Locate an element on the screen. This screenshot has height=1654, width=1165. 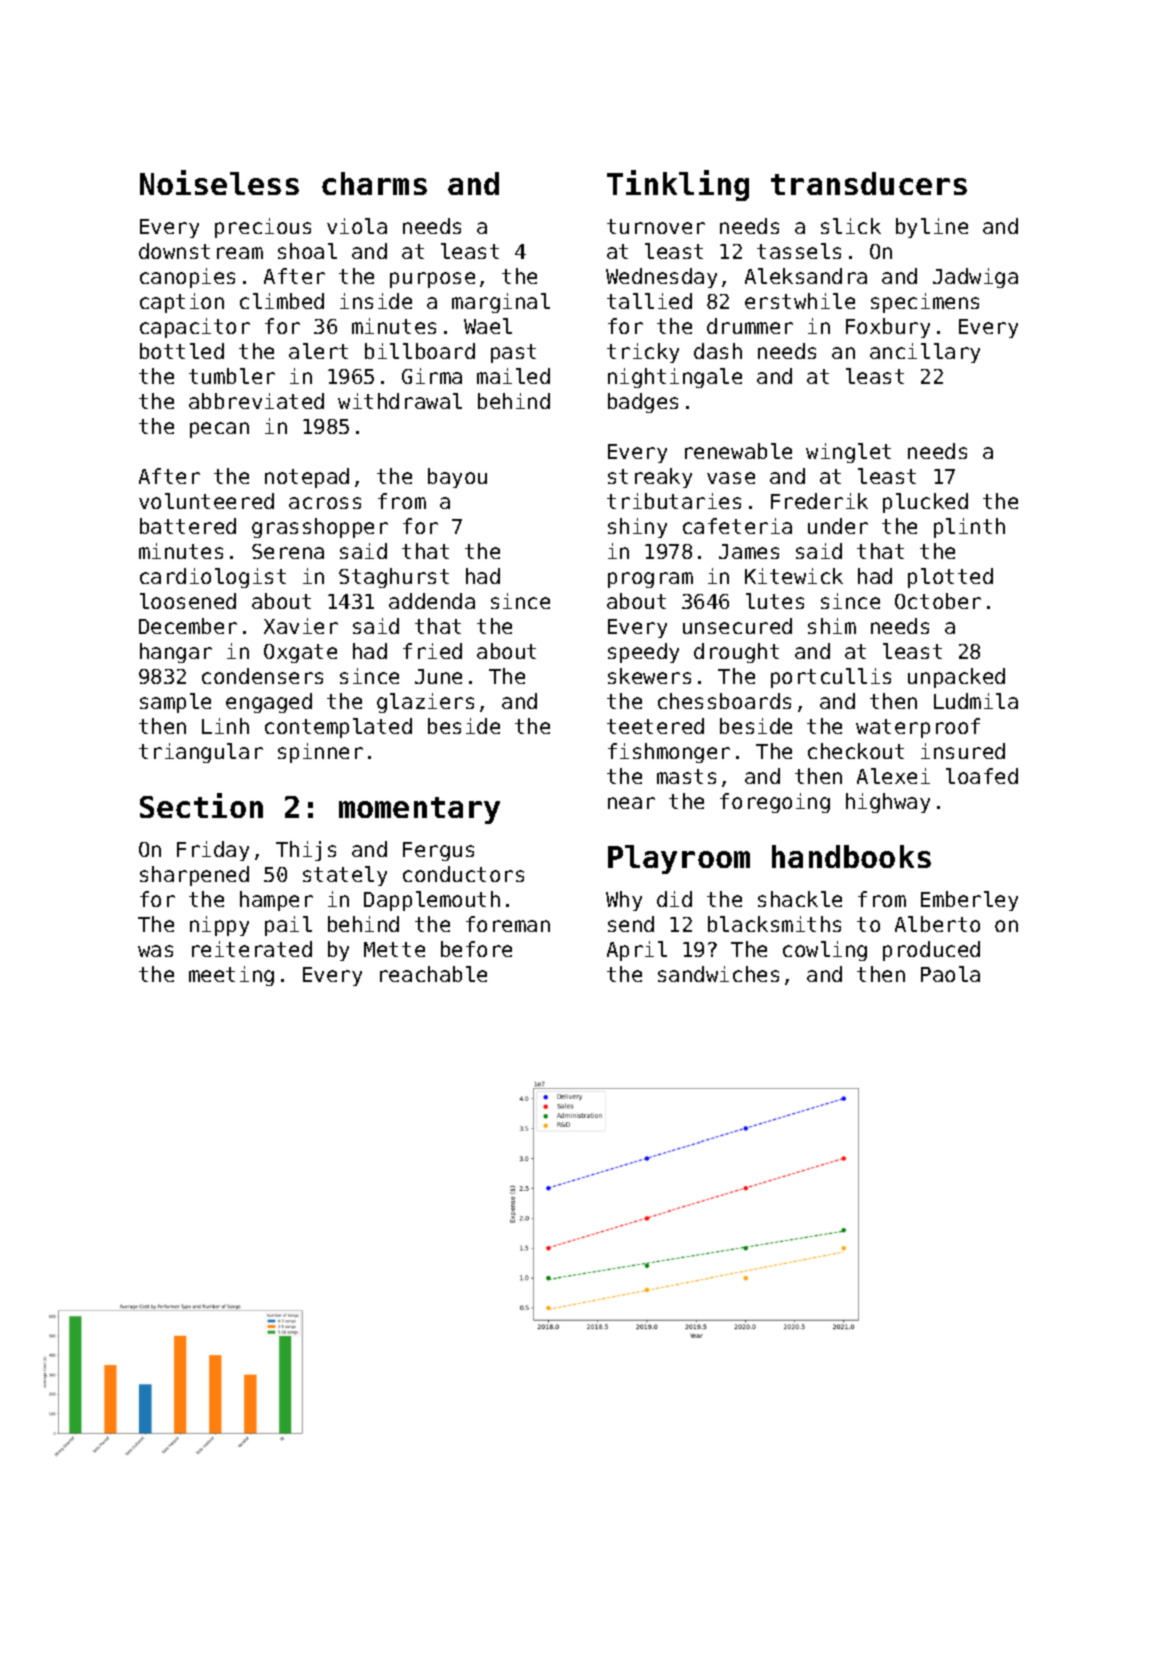
Jadwiga is located at coordinates (975, 278).
